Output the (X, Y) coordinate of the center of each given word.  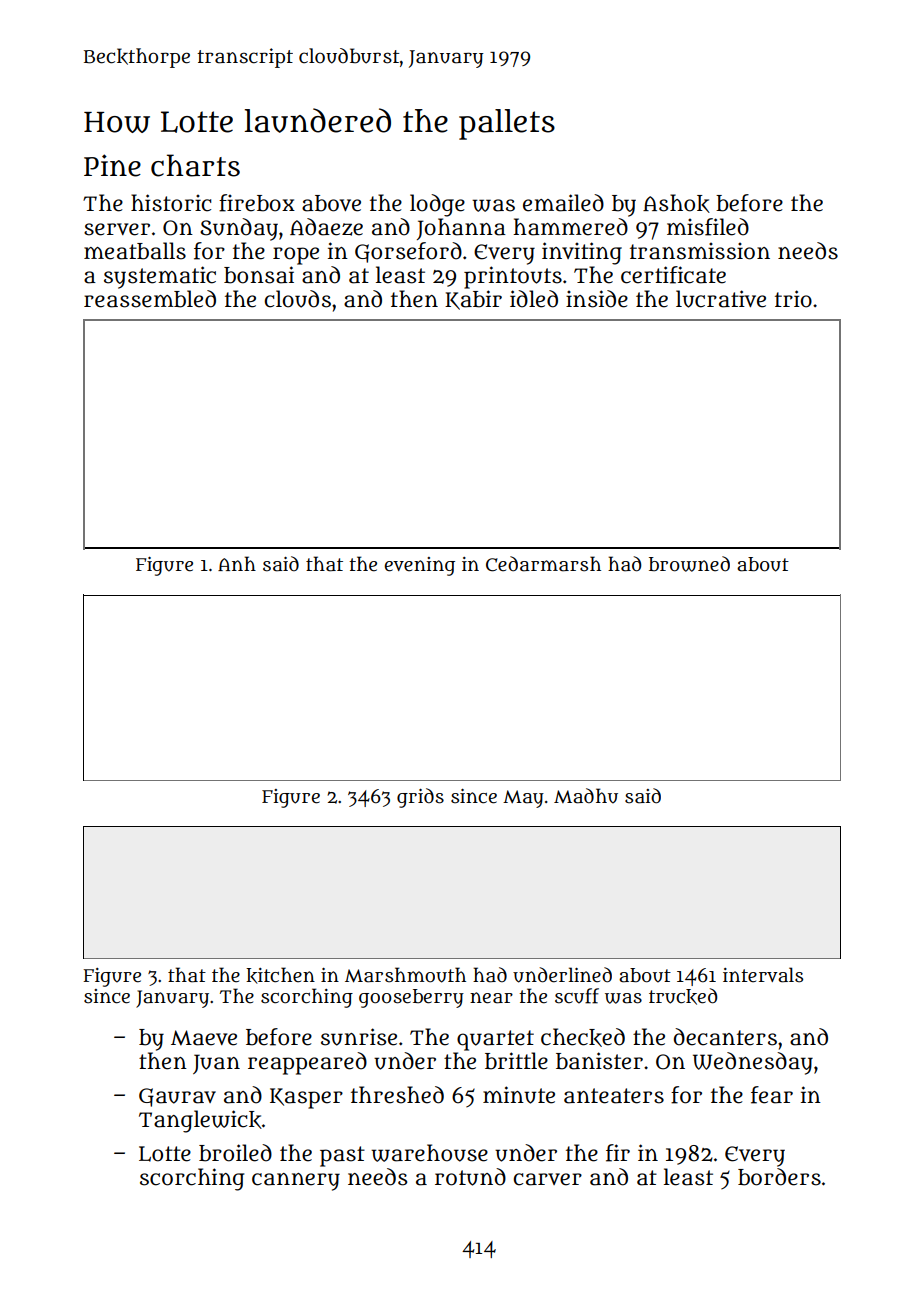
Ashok (676, 203)
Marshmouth (405, 975)
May (523, 799)
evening (420, 566)
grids (420, 798)
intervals (763, 975)
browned (689, 564)
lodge (437, 205)
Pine (112, 165)
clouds (297, 299)
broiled (235, 1153)
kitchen (280, 975)
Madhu (586, 796)
